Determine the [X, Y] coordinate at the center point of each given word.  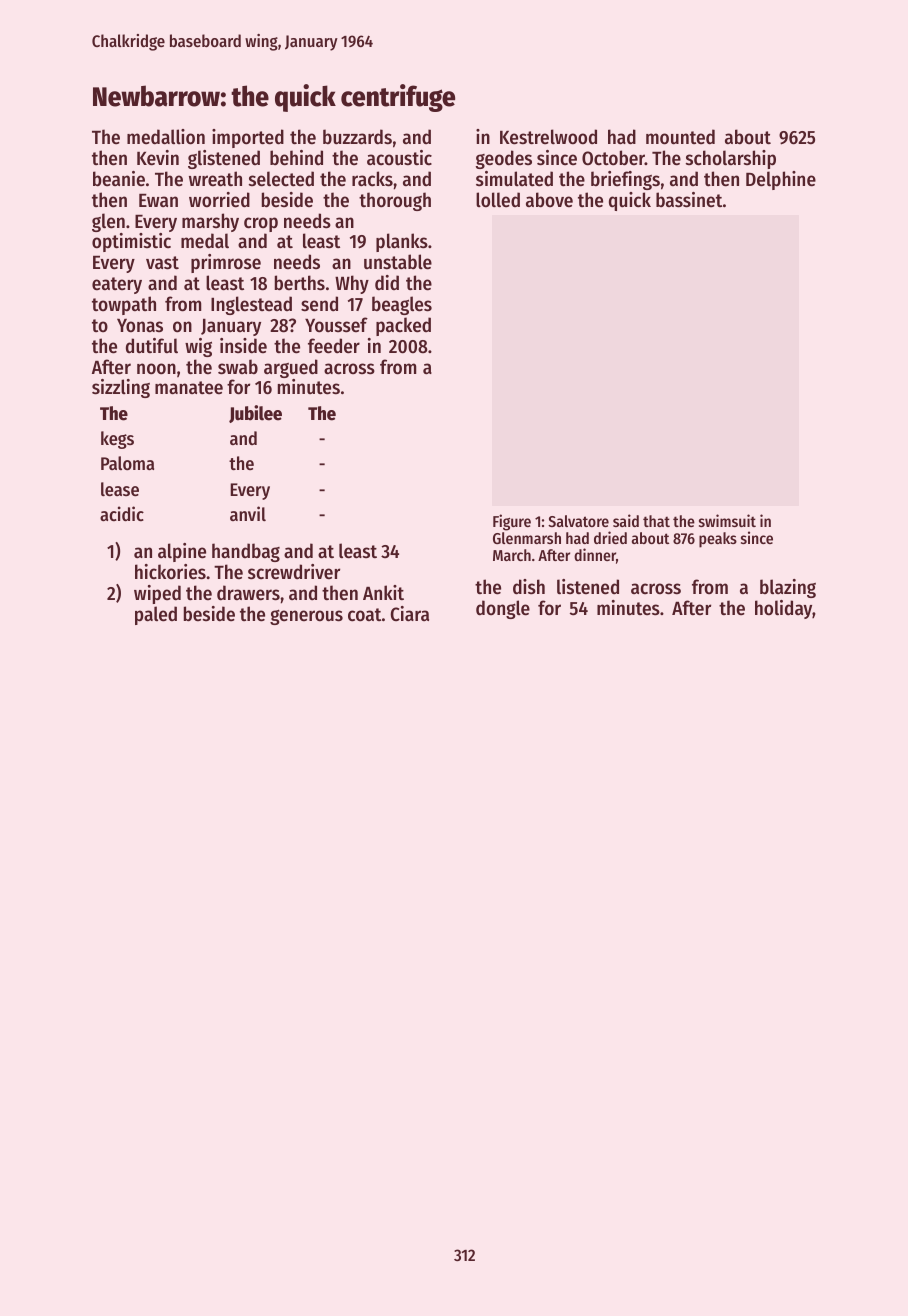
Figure [512, 522]
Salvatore [578, 521]
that [656, 521]
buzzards [357, 137]
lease [120, 489]
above [549, 200]
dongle [503, 609]
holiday [783, 609]
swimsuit [727, 520]
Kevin [158, 158]
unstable [398, 262]
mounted [680, 137]
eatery [117, 285]
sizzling [121, 388]
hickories [170, 572]
